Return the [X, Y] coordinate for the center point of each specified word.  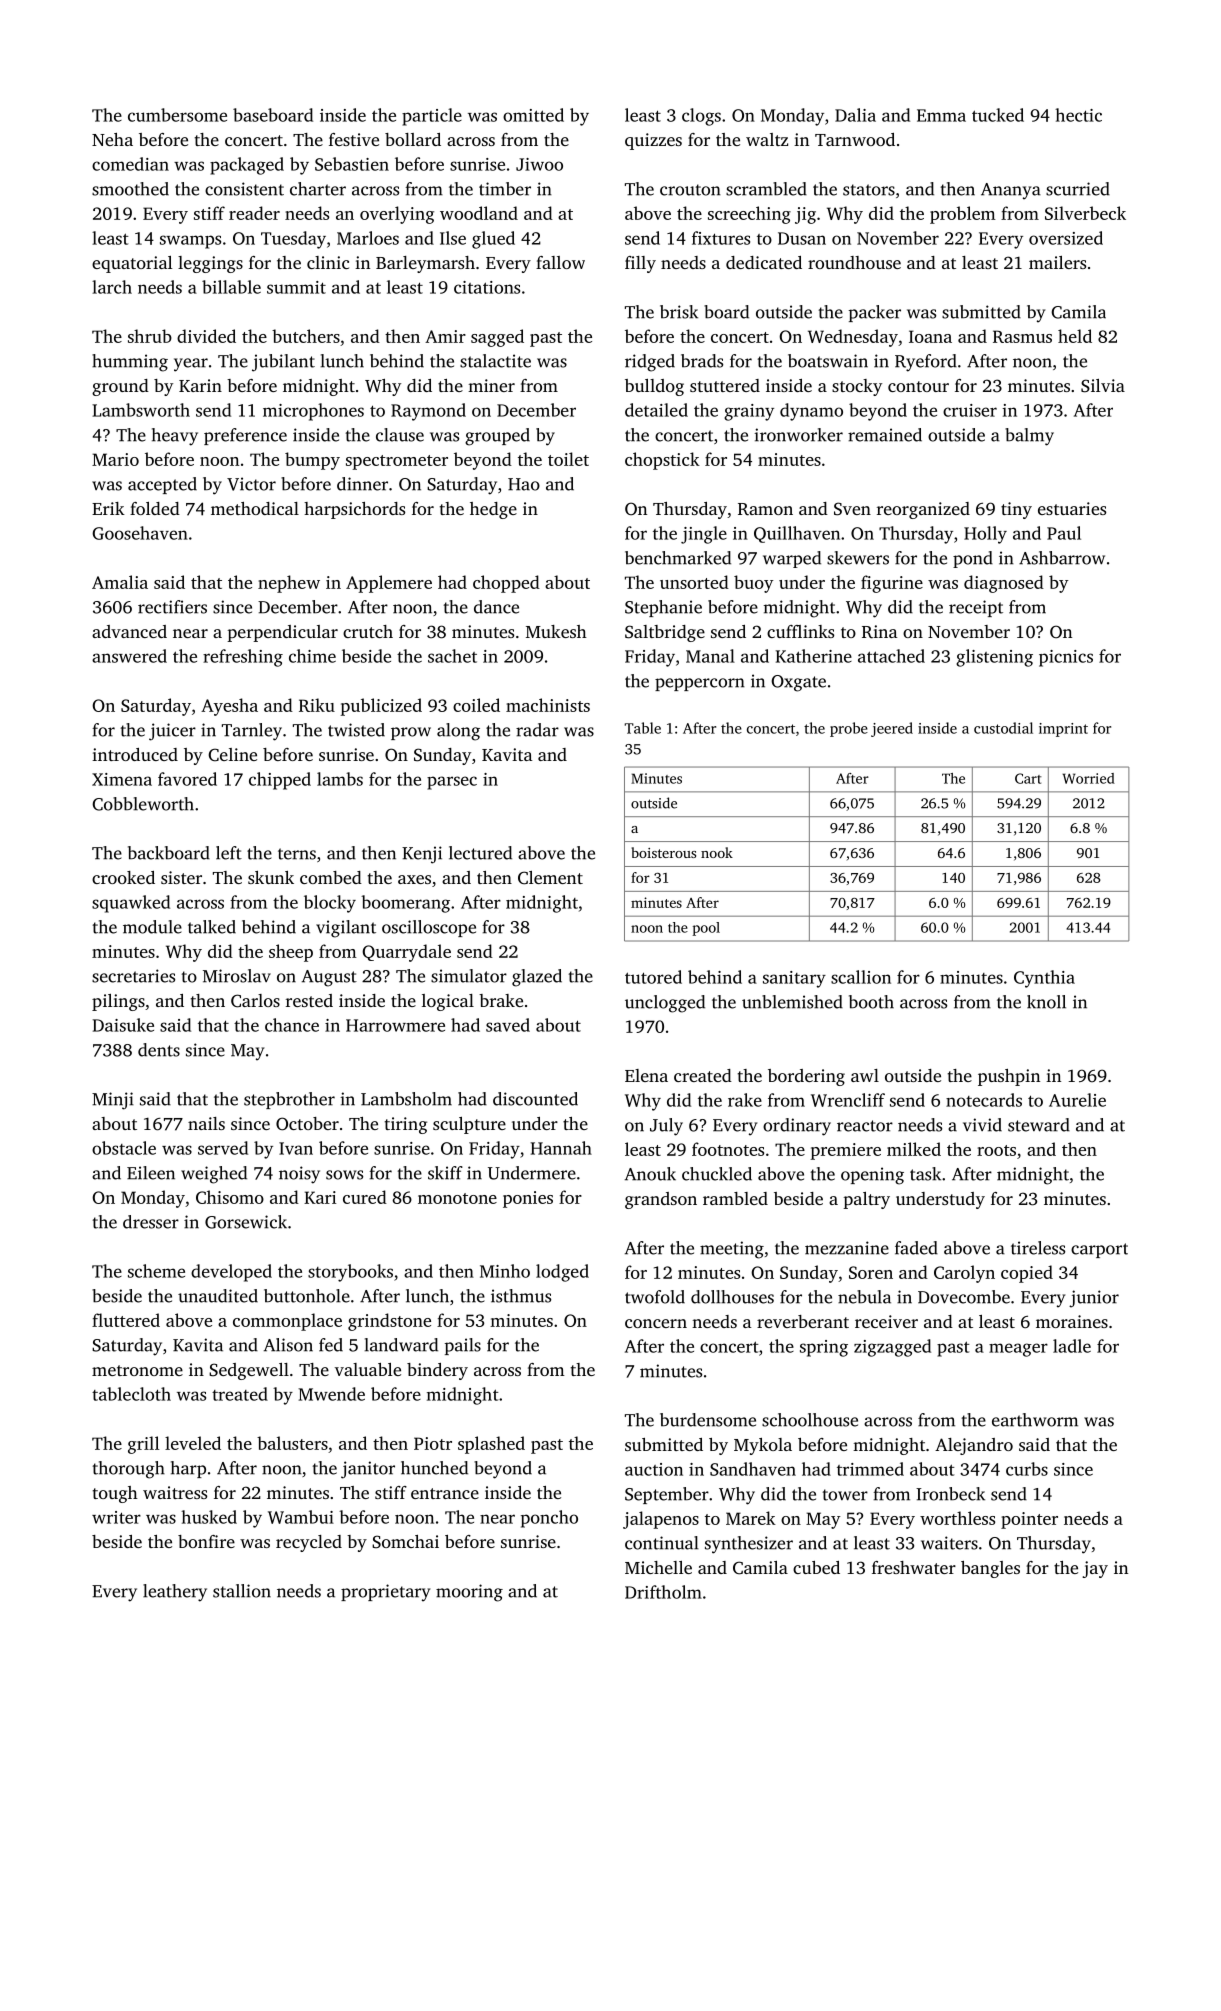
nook [717, 852]
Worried [1088, 778]
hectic [1078, 115]
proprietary [385, 1593]
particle [432, 117]
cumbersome [177, 115]
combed [331, 877]
